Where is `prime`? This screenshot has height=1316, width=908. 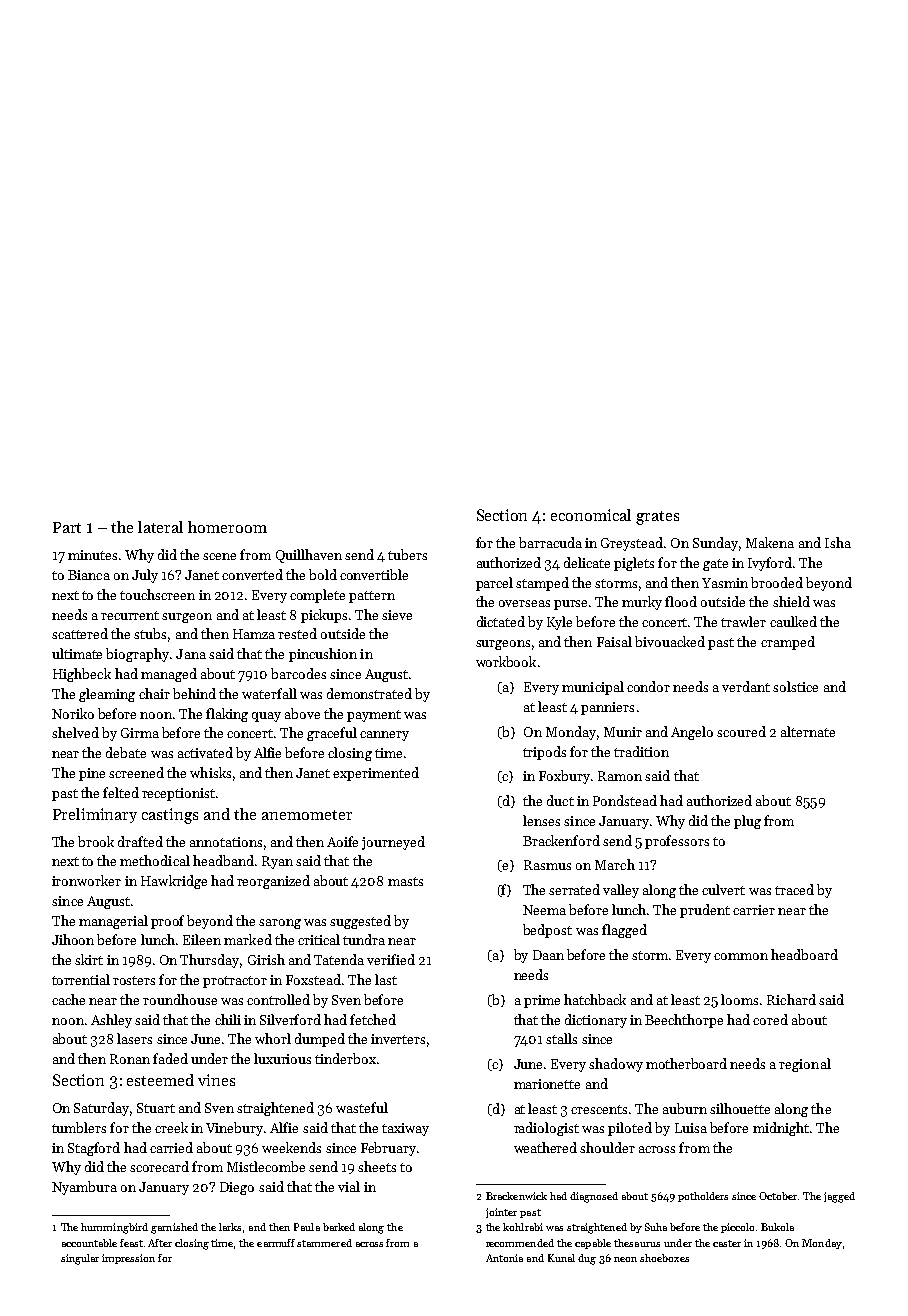 prime is located at coordinates (542, 1001).
